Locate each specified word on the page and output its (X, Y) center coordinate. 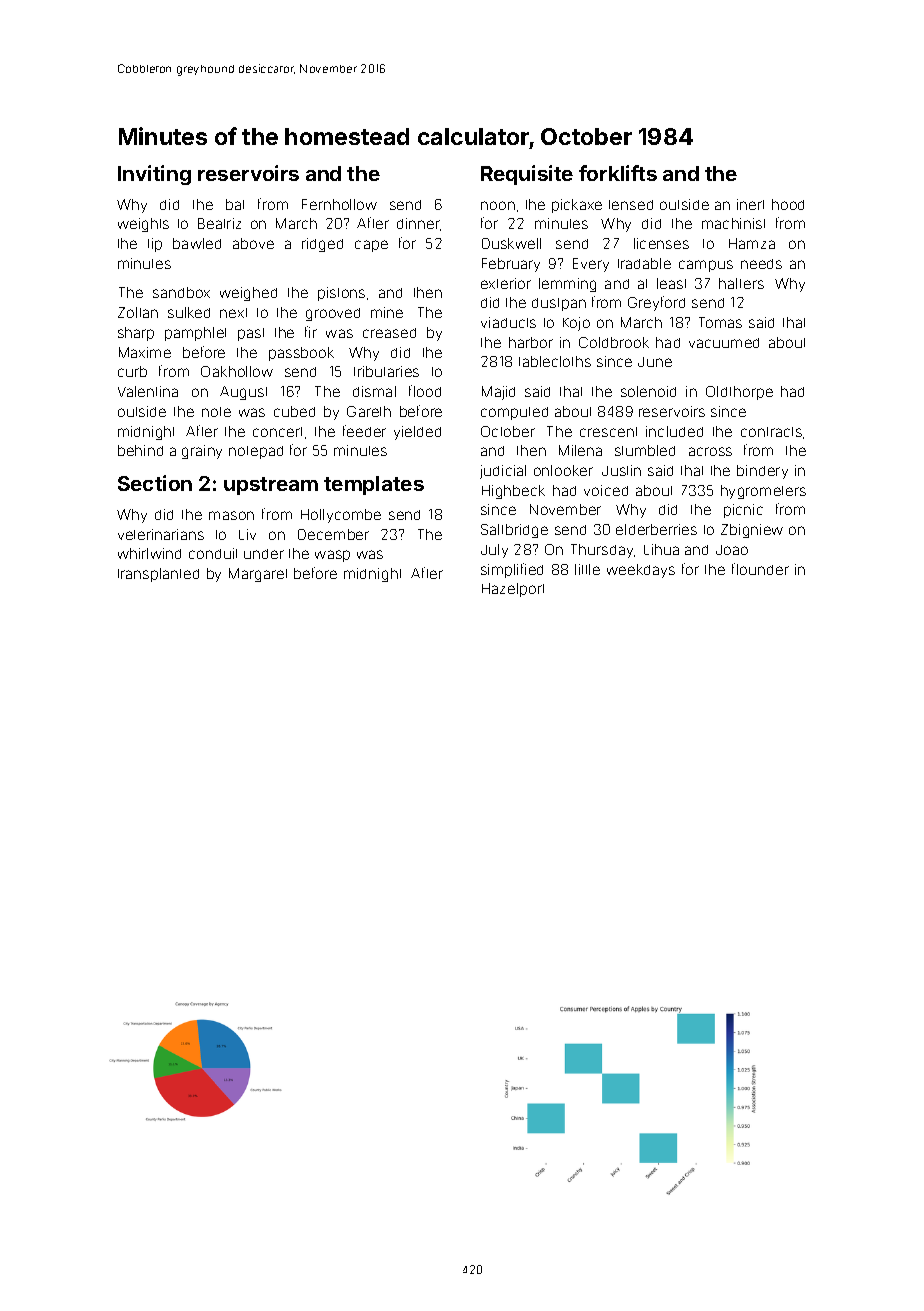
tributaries (386, 371)
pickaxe (577, 206)
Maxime (145, 352)
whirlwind (149, 553)
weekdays (641, 571)
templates (374, 485)
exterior (506, 283)
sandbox (181, 292)
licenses (661, 243)
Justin (621, 470)
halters (741, 283)
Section (155, 483)
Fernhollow (339, 204)
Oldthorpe (739, 393)
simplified (512, 570)
